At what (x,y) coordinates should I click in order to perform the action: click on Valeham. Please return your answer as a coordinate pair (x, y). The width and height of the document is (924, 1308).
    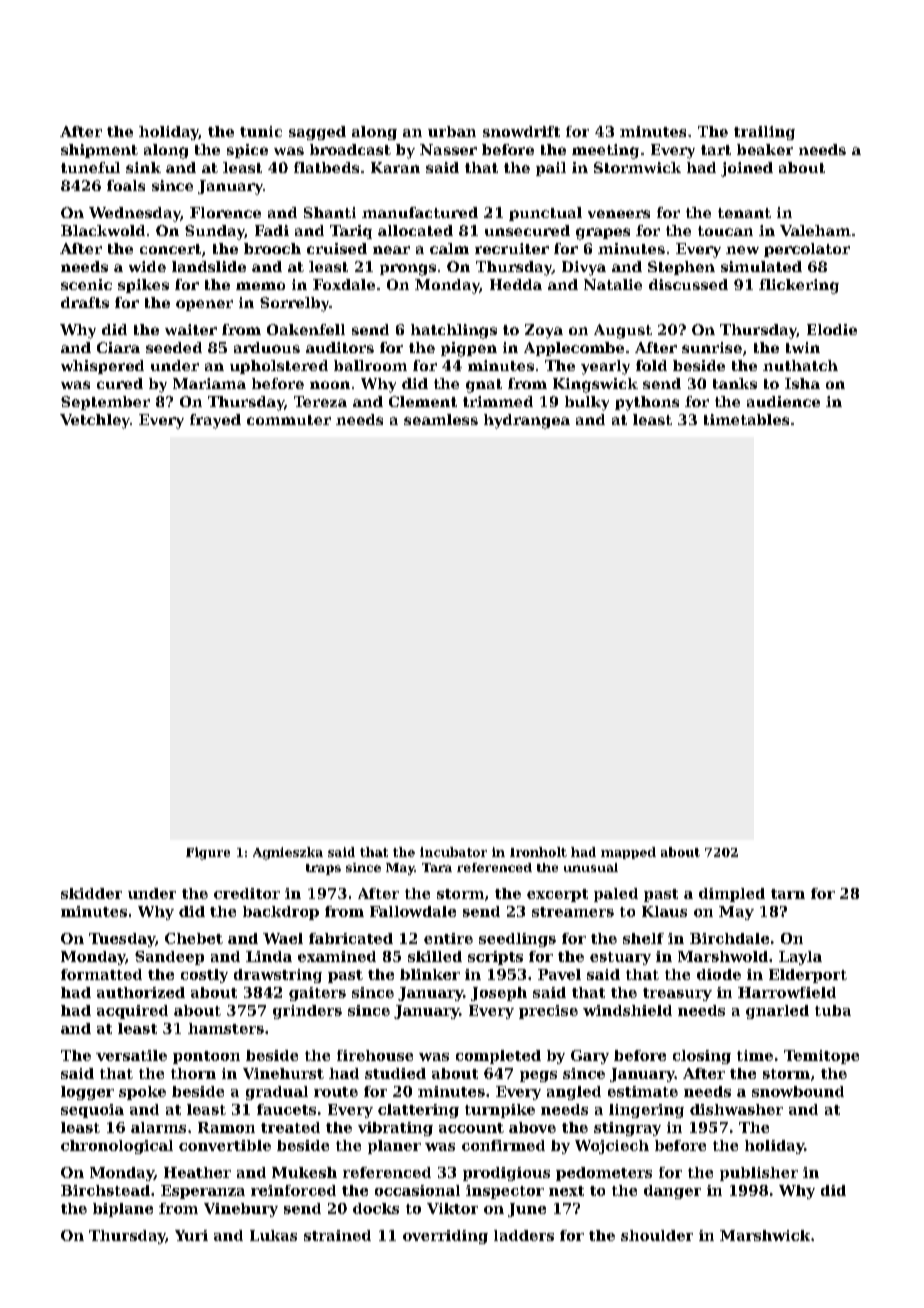
    Looking at the image, I should click on (815, 230).
